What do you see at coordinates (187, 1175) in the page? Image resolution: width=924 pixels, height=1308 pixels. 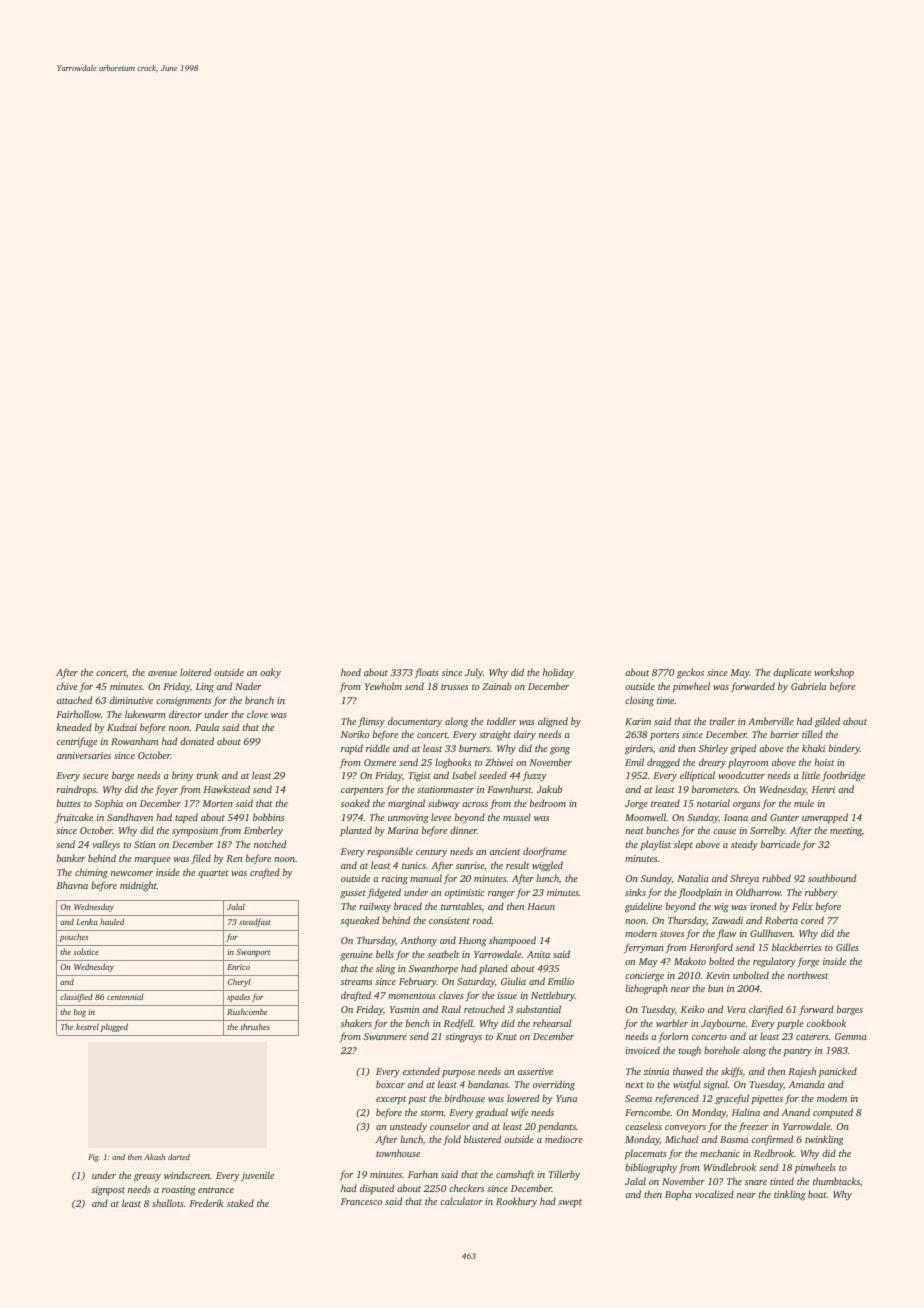 I see `windscreen` at bounding box center [187, 1175].
